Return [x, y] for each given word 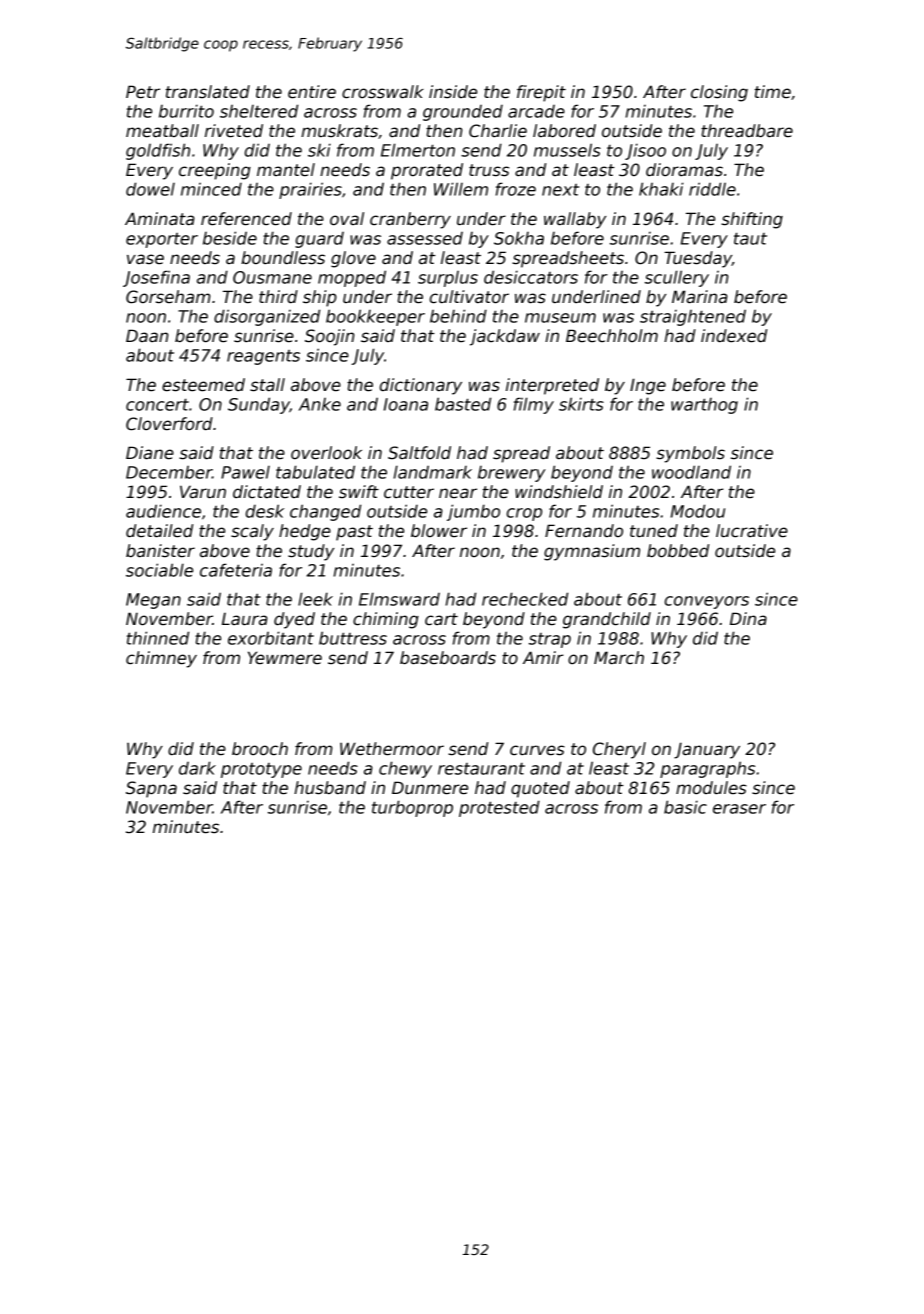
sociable [159, 570]
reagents [263, 357]
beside [230, 238]
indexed [734, 336]
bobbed [678, 551]
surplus [448, 279]
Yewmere [285, 658]
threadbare [747, 131]
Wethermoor [392, 749]
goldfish [158, 151]
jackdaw [505, 337]
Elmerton [418, 150]
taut [750, 239]
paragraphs [707, 769]
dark [197, 768]
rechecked [525, 599]
